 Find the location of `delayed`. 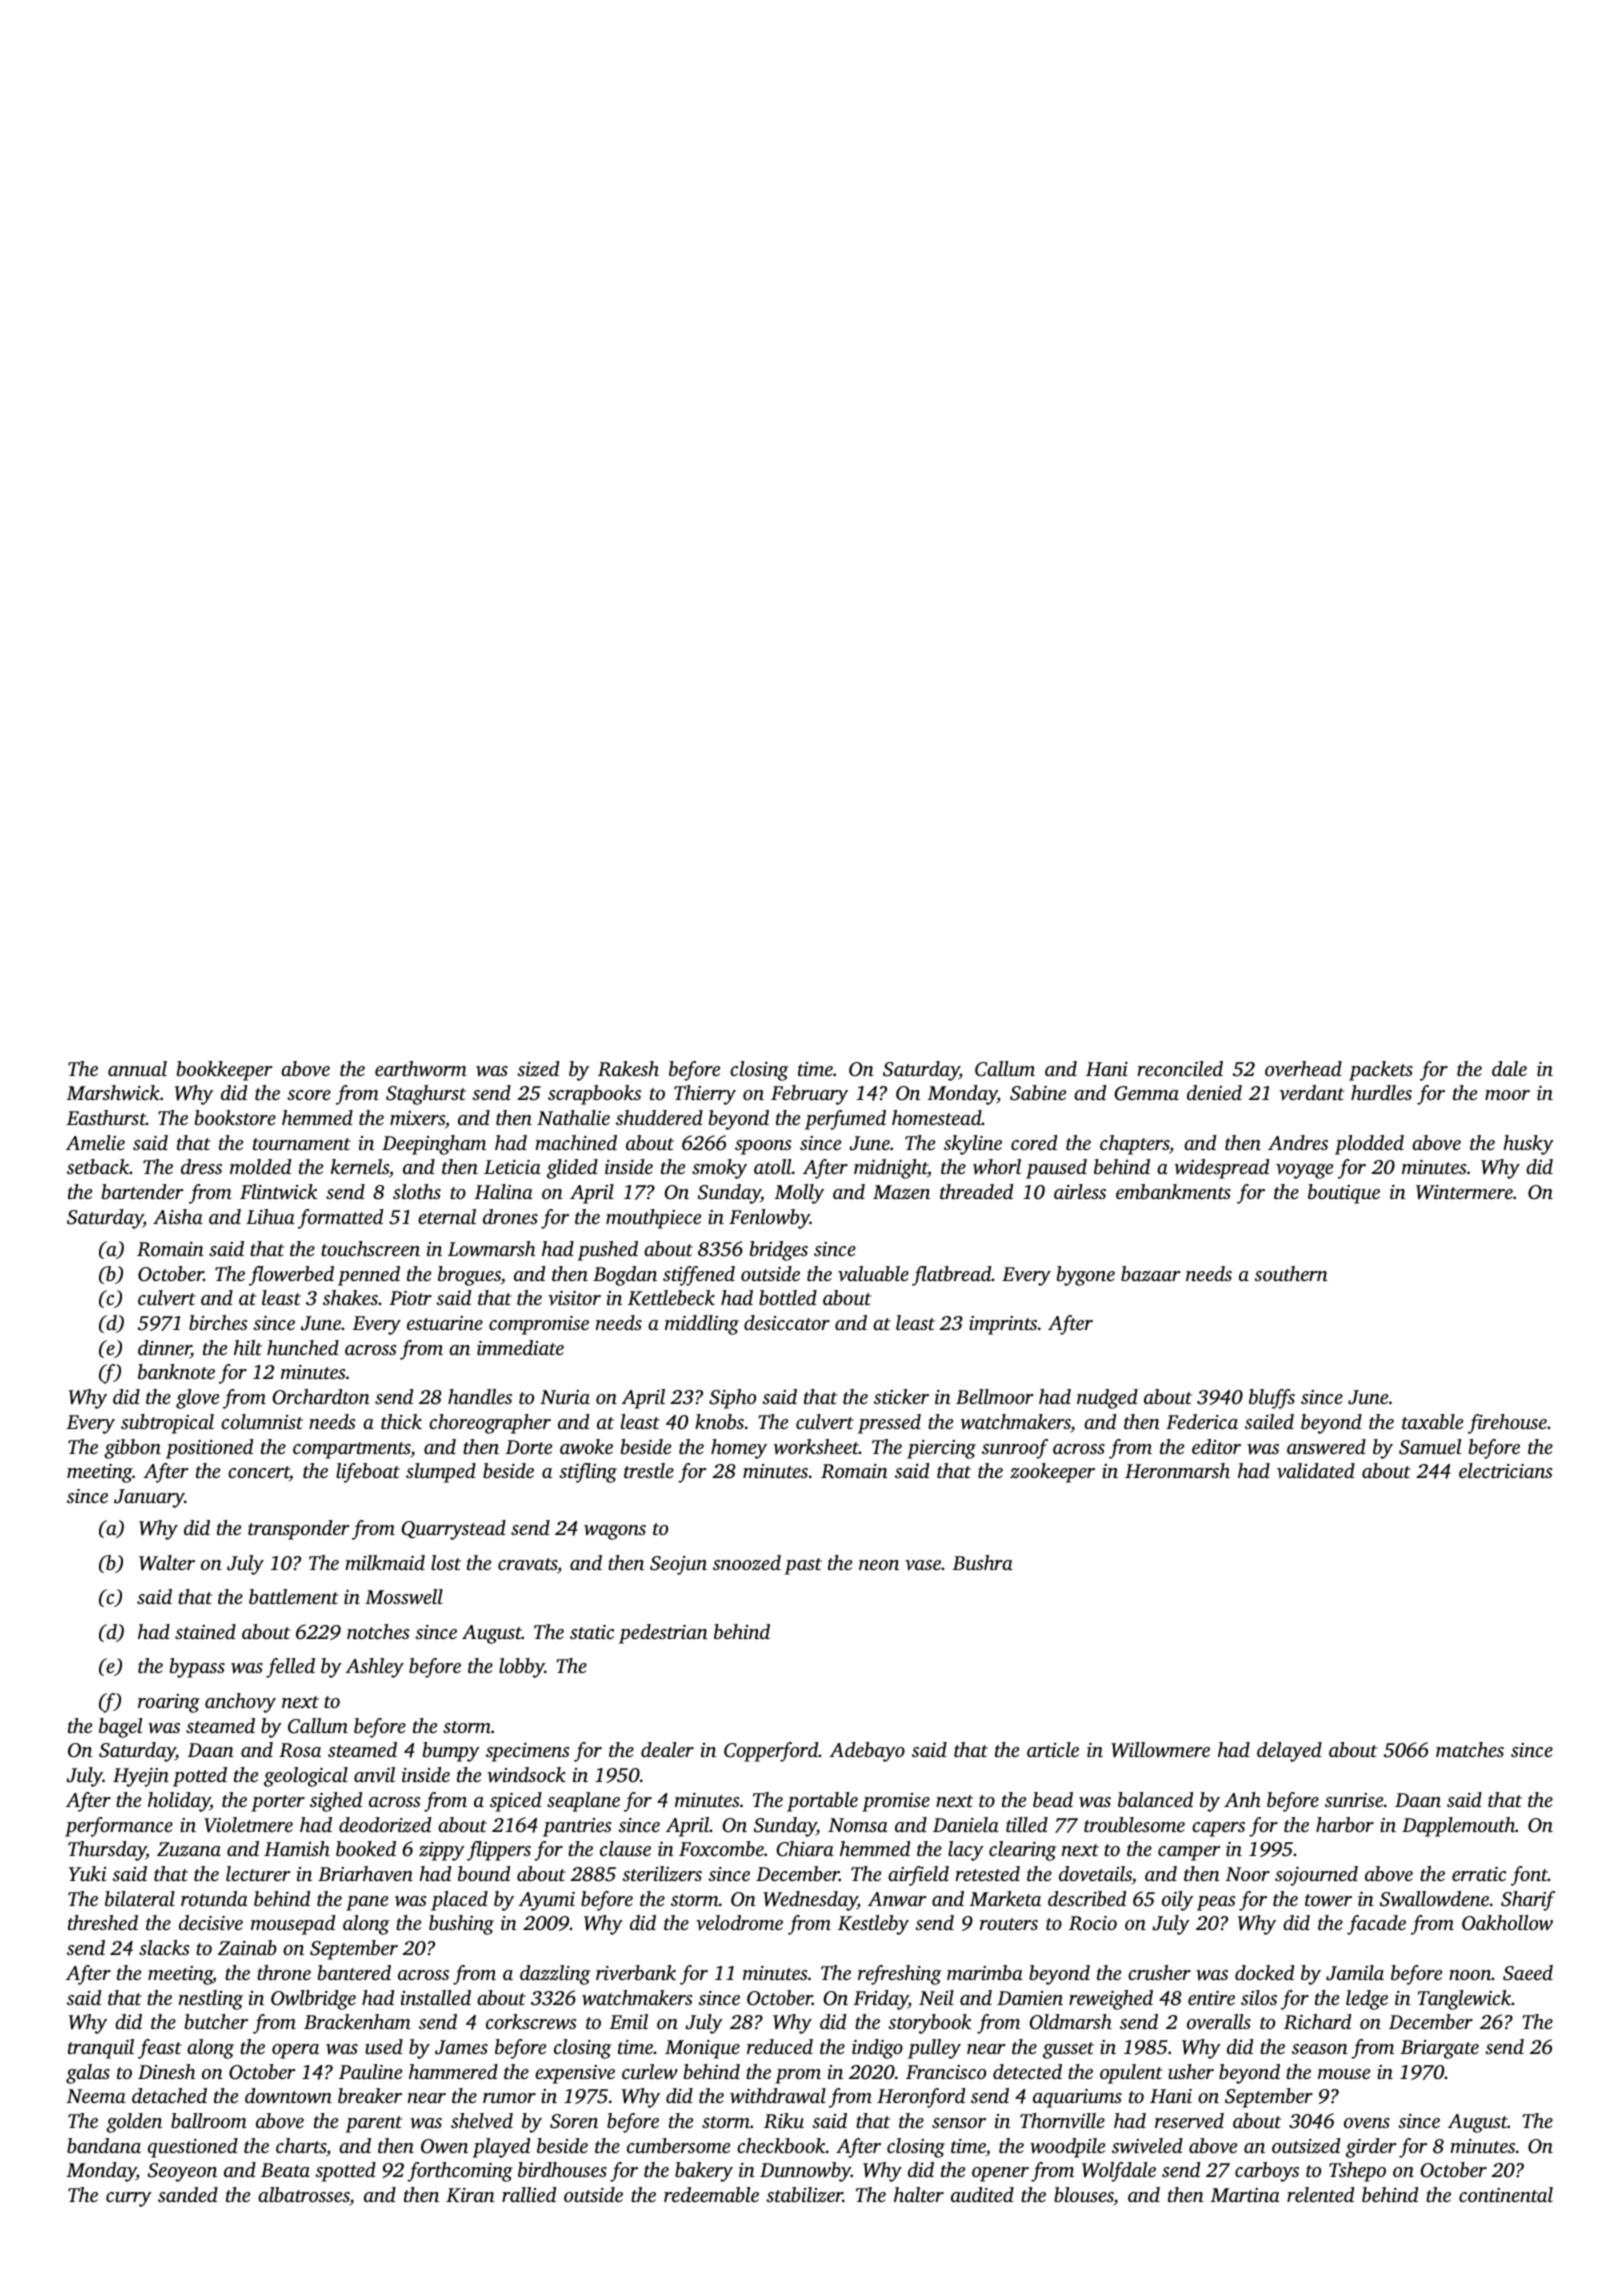

delayed is located at coordinates (1289, 1752).
